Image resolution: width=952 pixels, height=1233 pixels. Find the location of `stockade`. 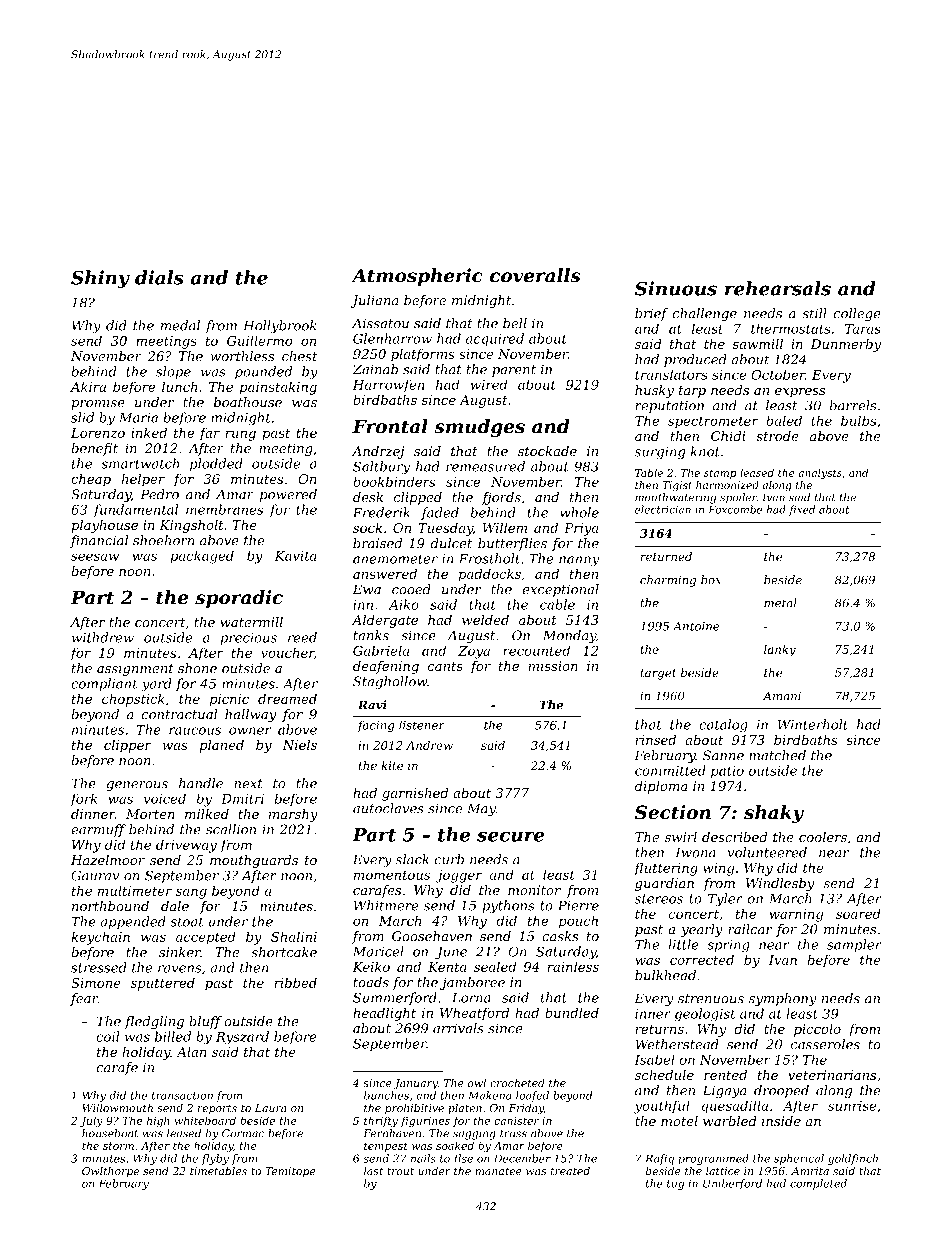

stockade is located at coordinates (547, 451).
